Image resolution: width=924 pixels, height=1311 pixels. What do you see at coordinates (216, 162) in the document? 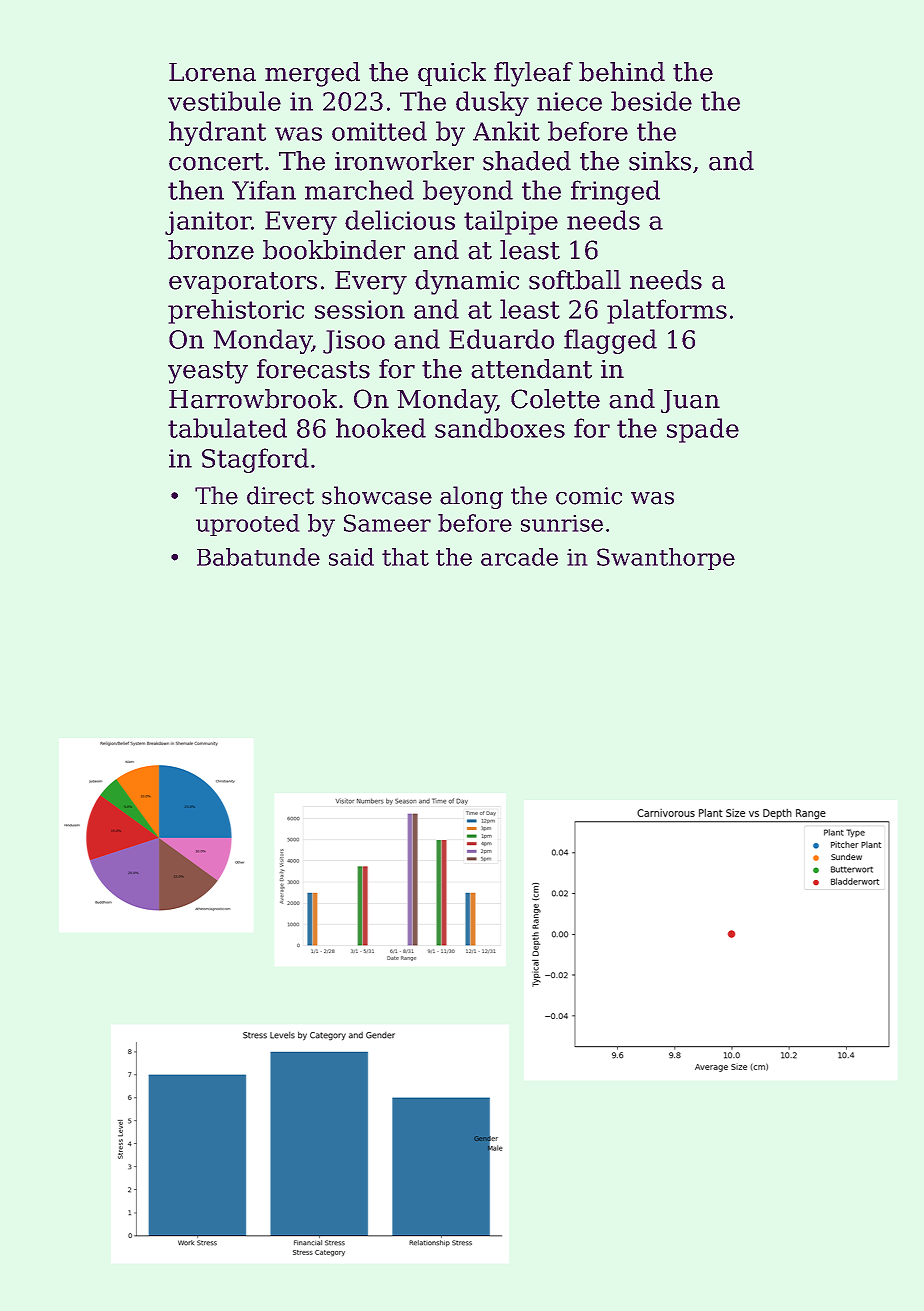
I see `concert` at bounding box center [216, 162].
